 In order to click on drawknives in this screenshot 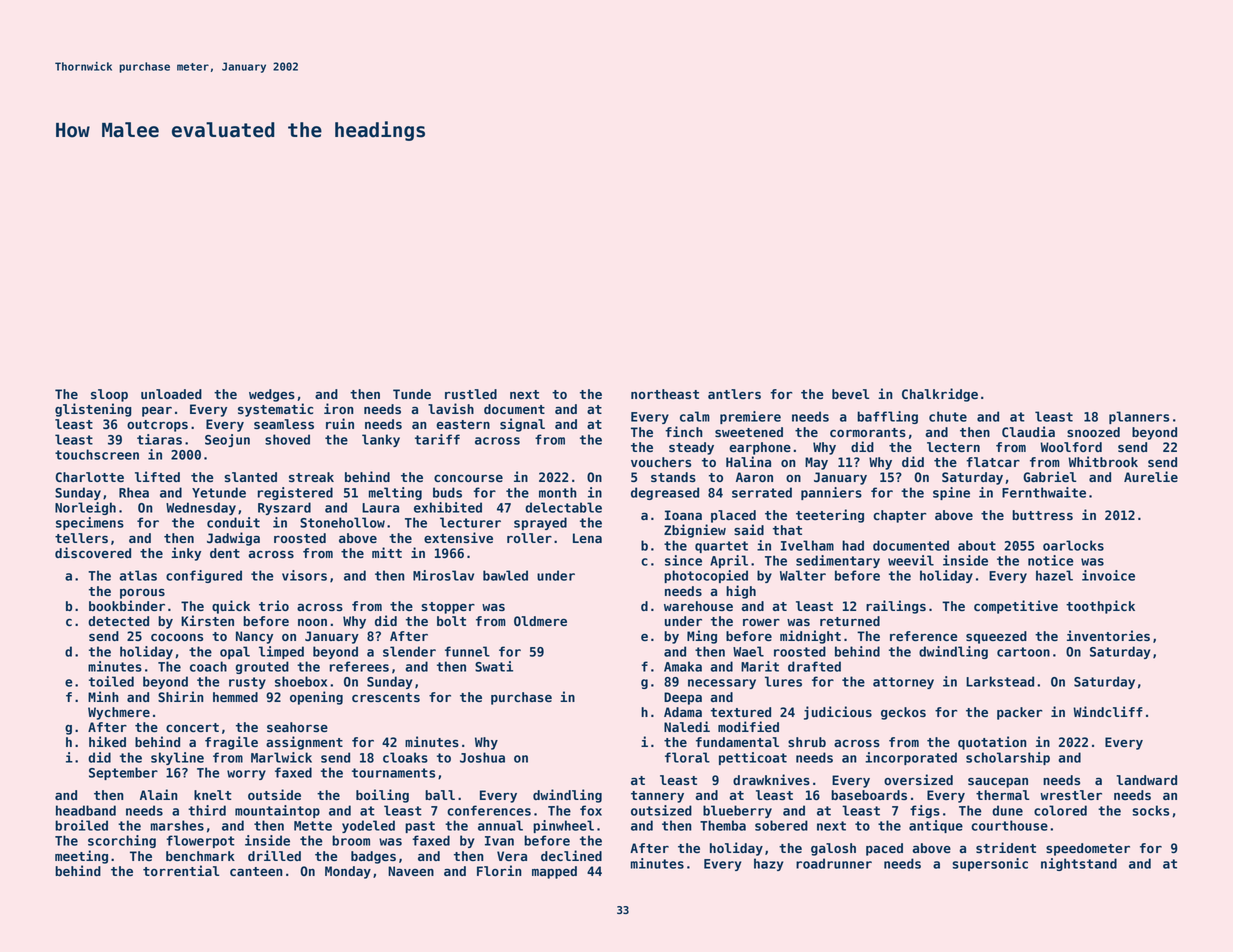, I will do `click(771, 779)`.
